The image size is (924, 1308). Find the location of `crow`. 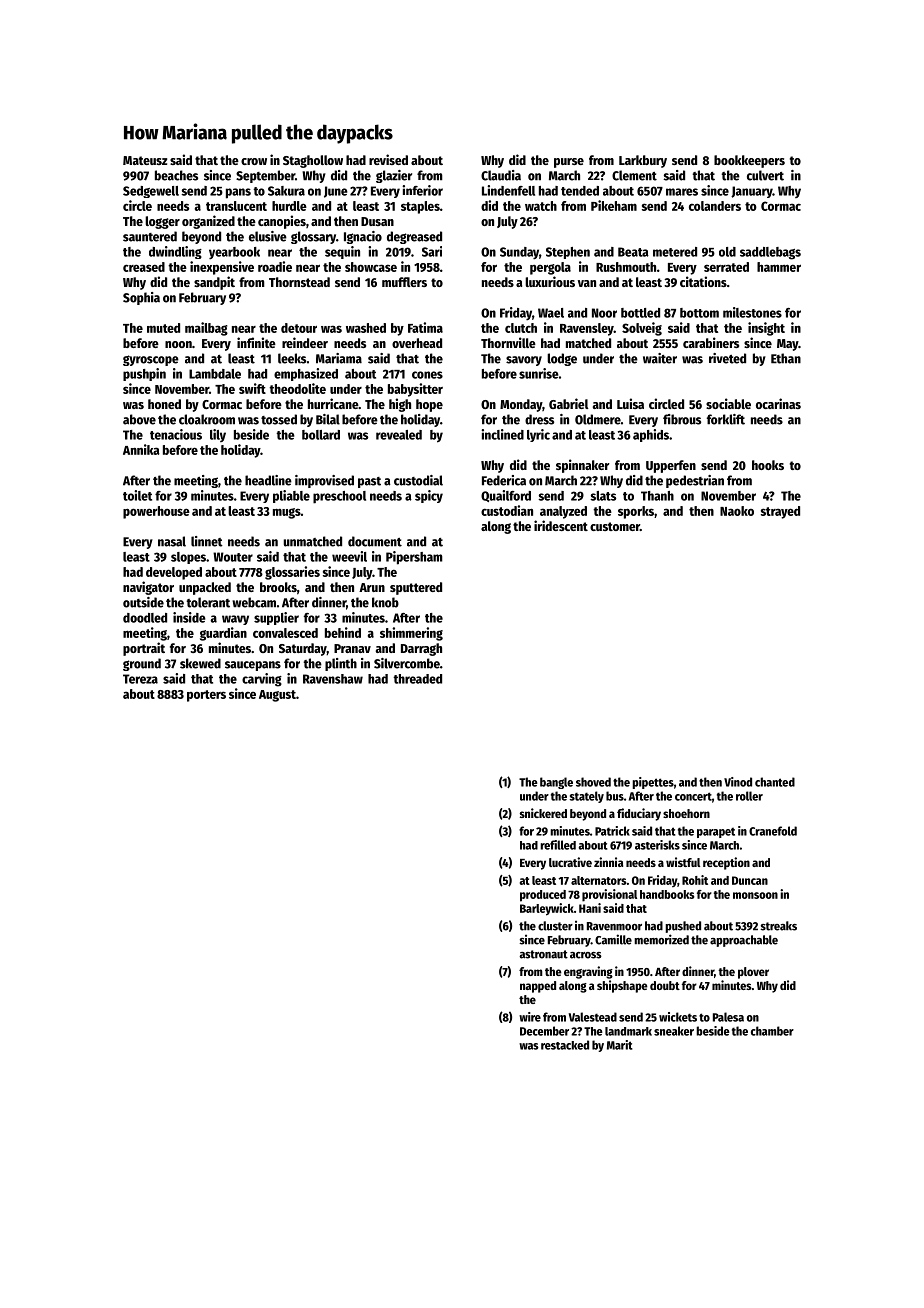

crow is located at coordinates (254, 161).
